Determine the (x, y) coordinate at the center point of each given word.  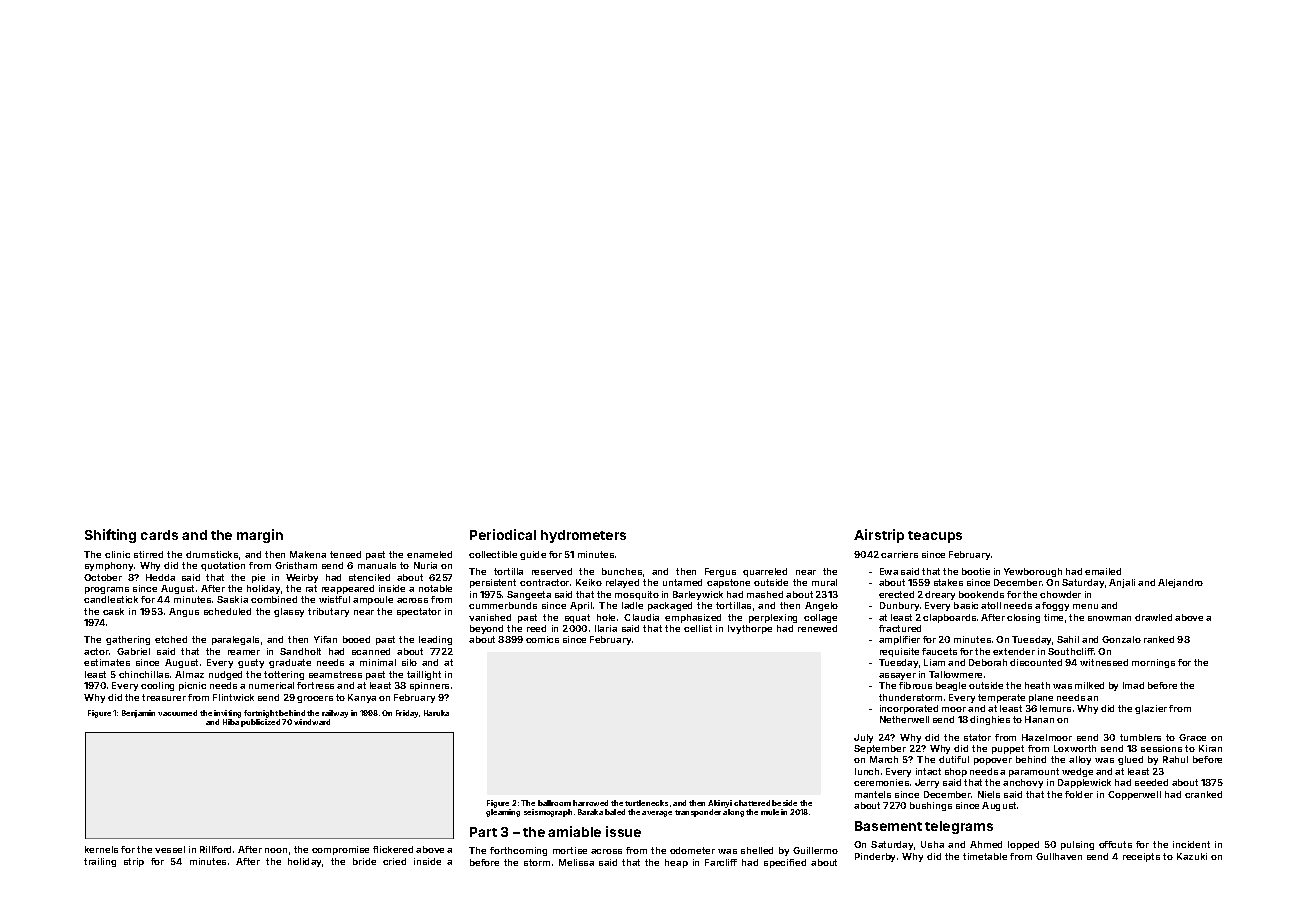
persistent (493, 583)
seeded (1151, 782)
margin (260, 536)
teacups (935, 537)
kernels (101, 849)
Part (483, 832)
